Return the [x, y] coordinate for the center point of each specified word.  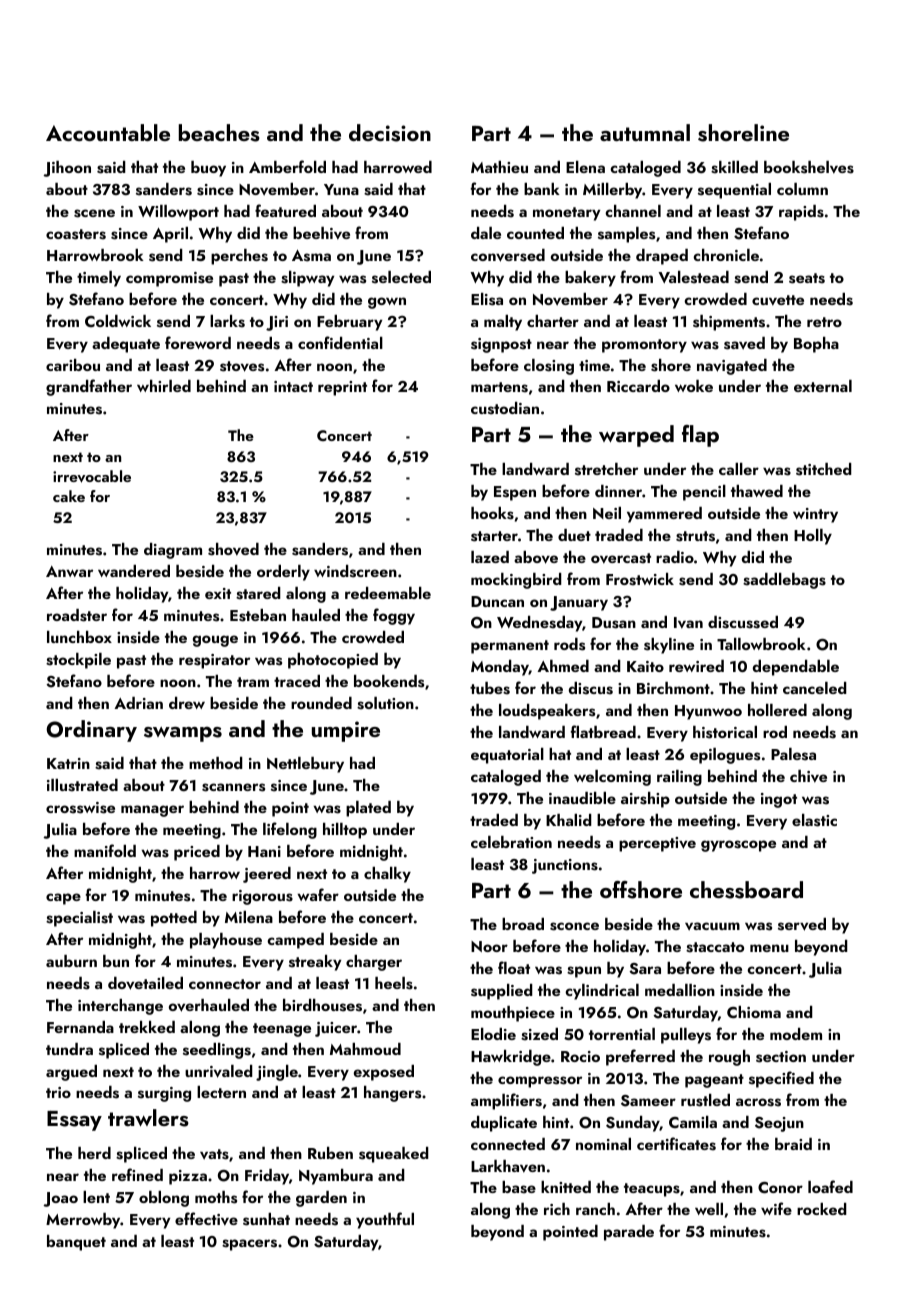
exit [218, 593]
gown [387, 303]
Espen [515, 493]
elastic [814, 820]
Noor [489, 946]
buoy [208, 169]
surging [164, 1094]
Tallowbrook [761, 644]
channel [633, 211]
